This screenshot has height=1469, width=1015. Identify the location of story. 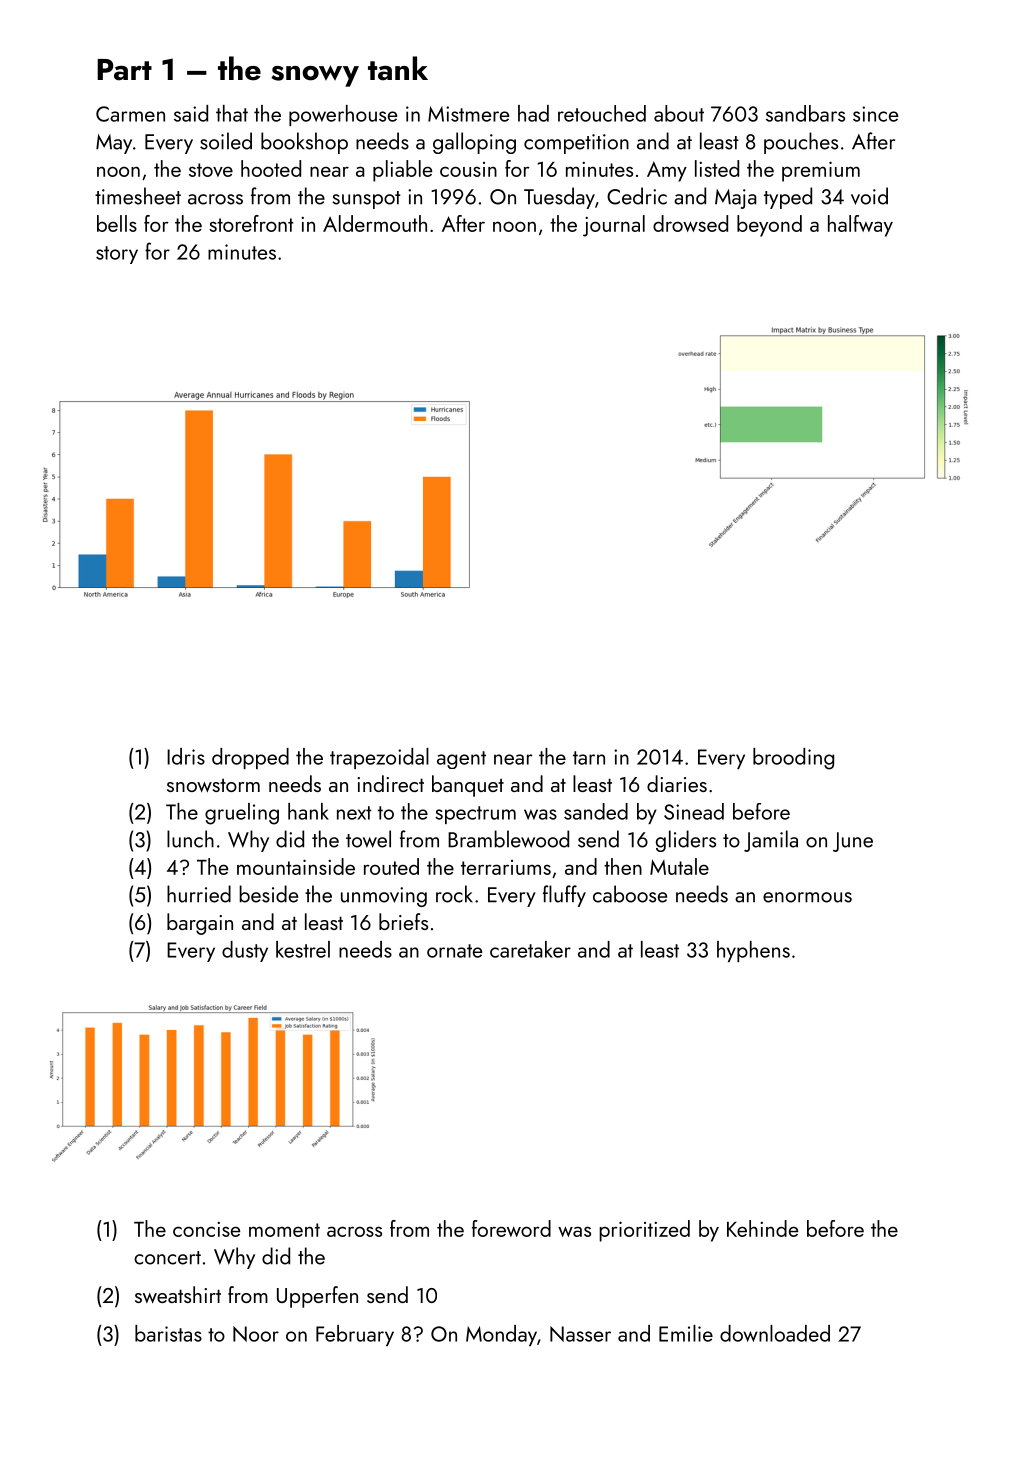
(117, 255).
